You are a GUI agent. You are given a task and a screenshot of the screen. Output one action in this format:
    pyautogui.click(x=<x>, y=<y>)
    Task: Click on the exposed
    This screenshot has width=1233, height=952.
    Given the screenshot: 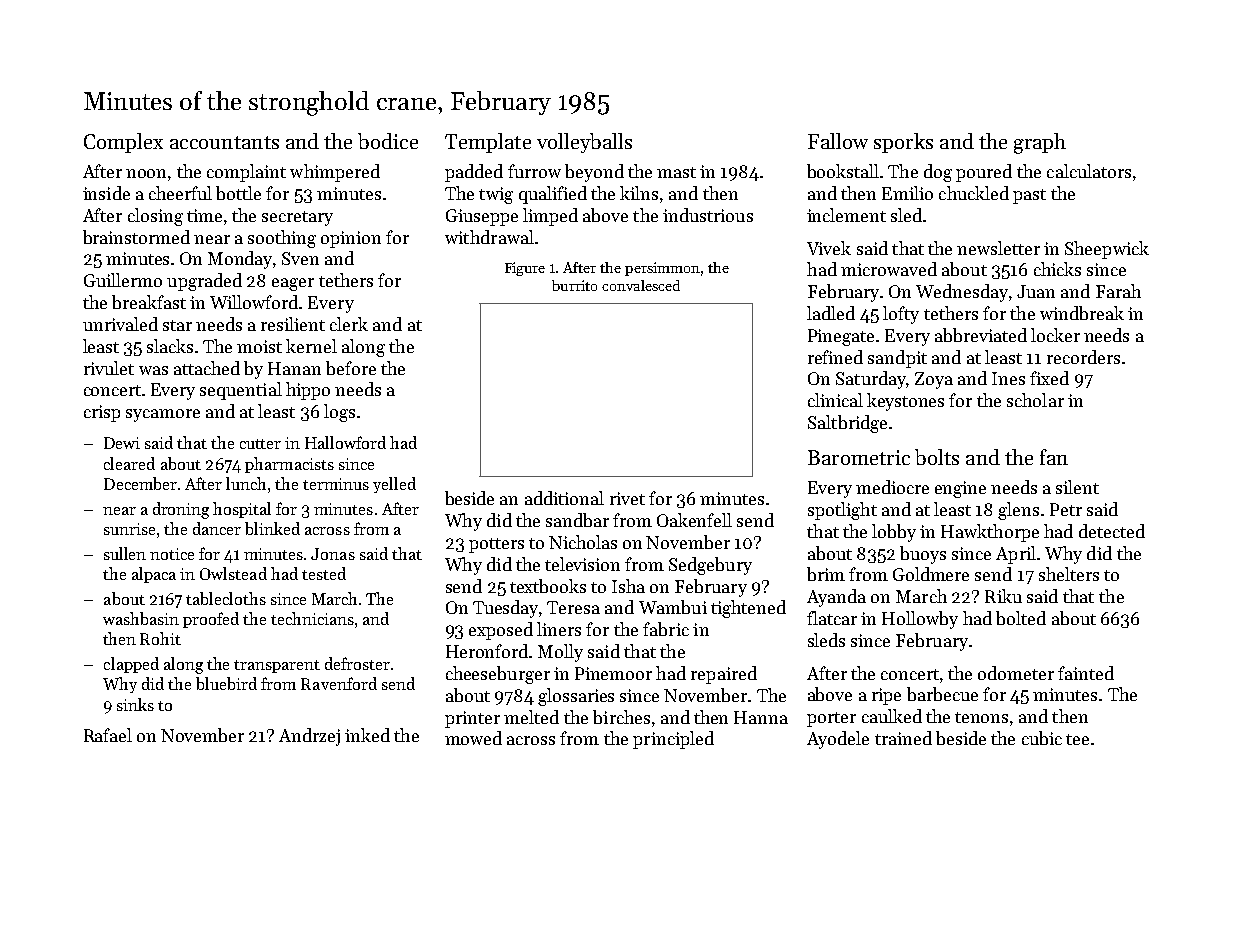 What is the action you would take?
    pyautogui.click(x=501, y=631)
